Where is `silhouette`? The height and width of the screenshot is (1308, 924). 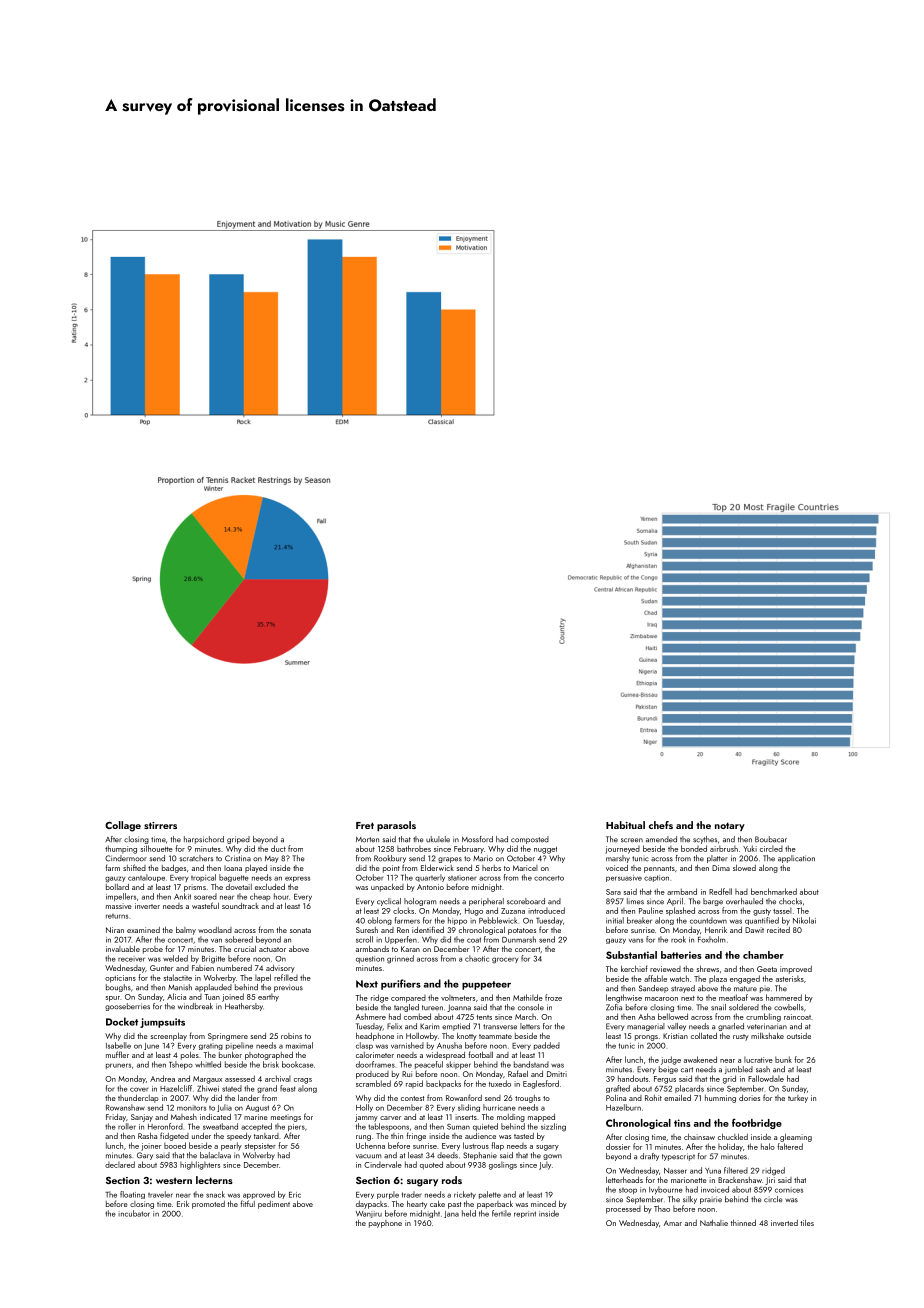 silhouette is located at coordinates (157, 848).
